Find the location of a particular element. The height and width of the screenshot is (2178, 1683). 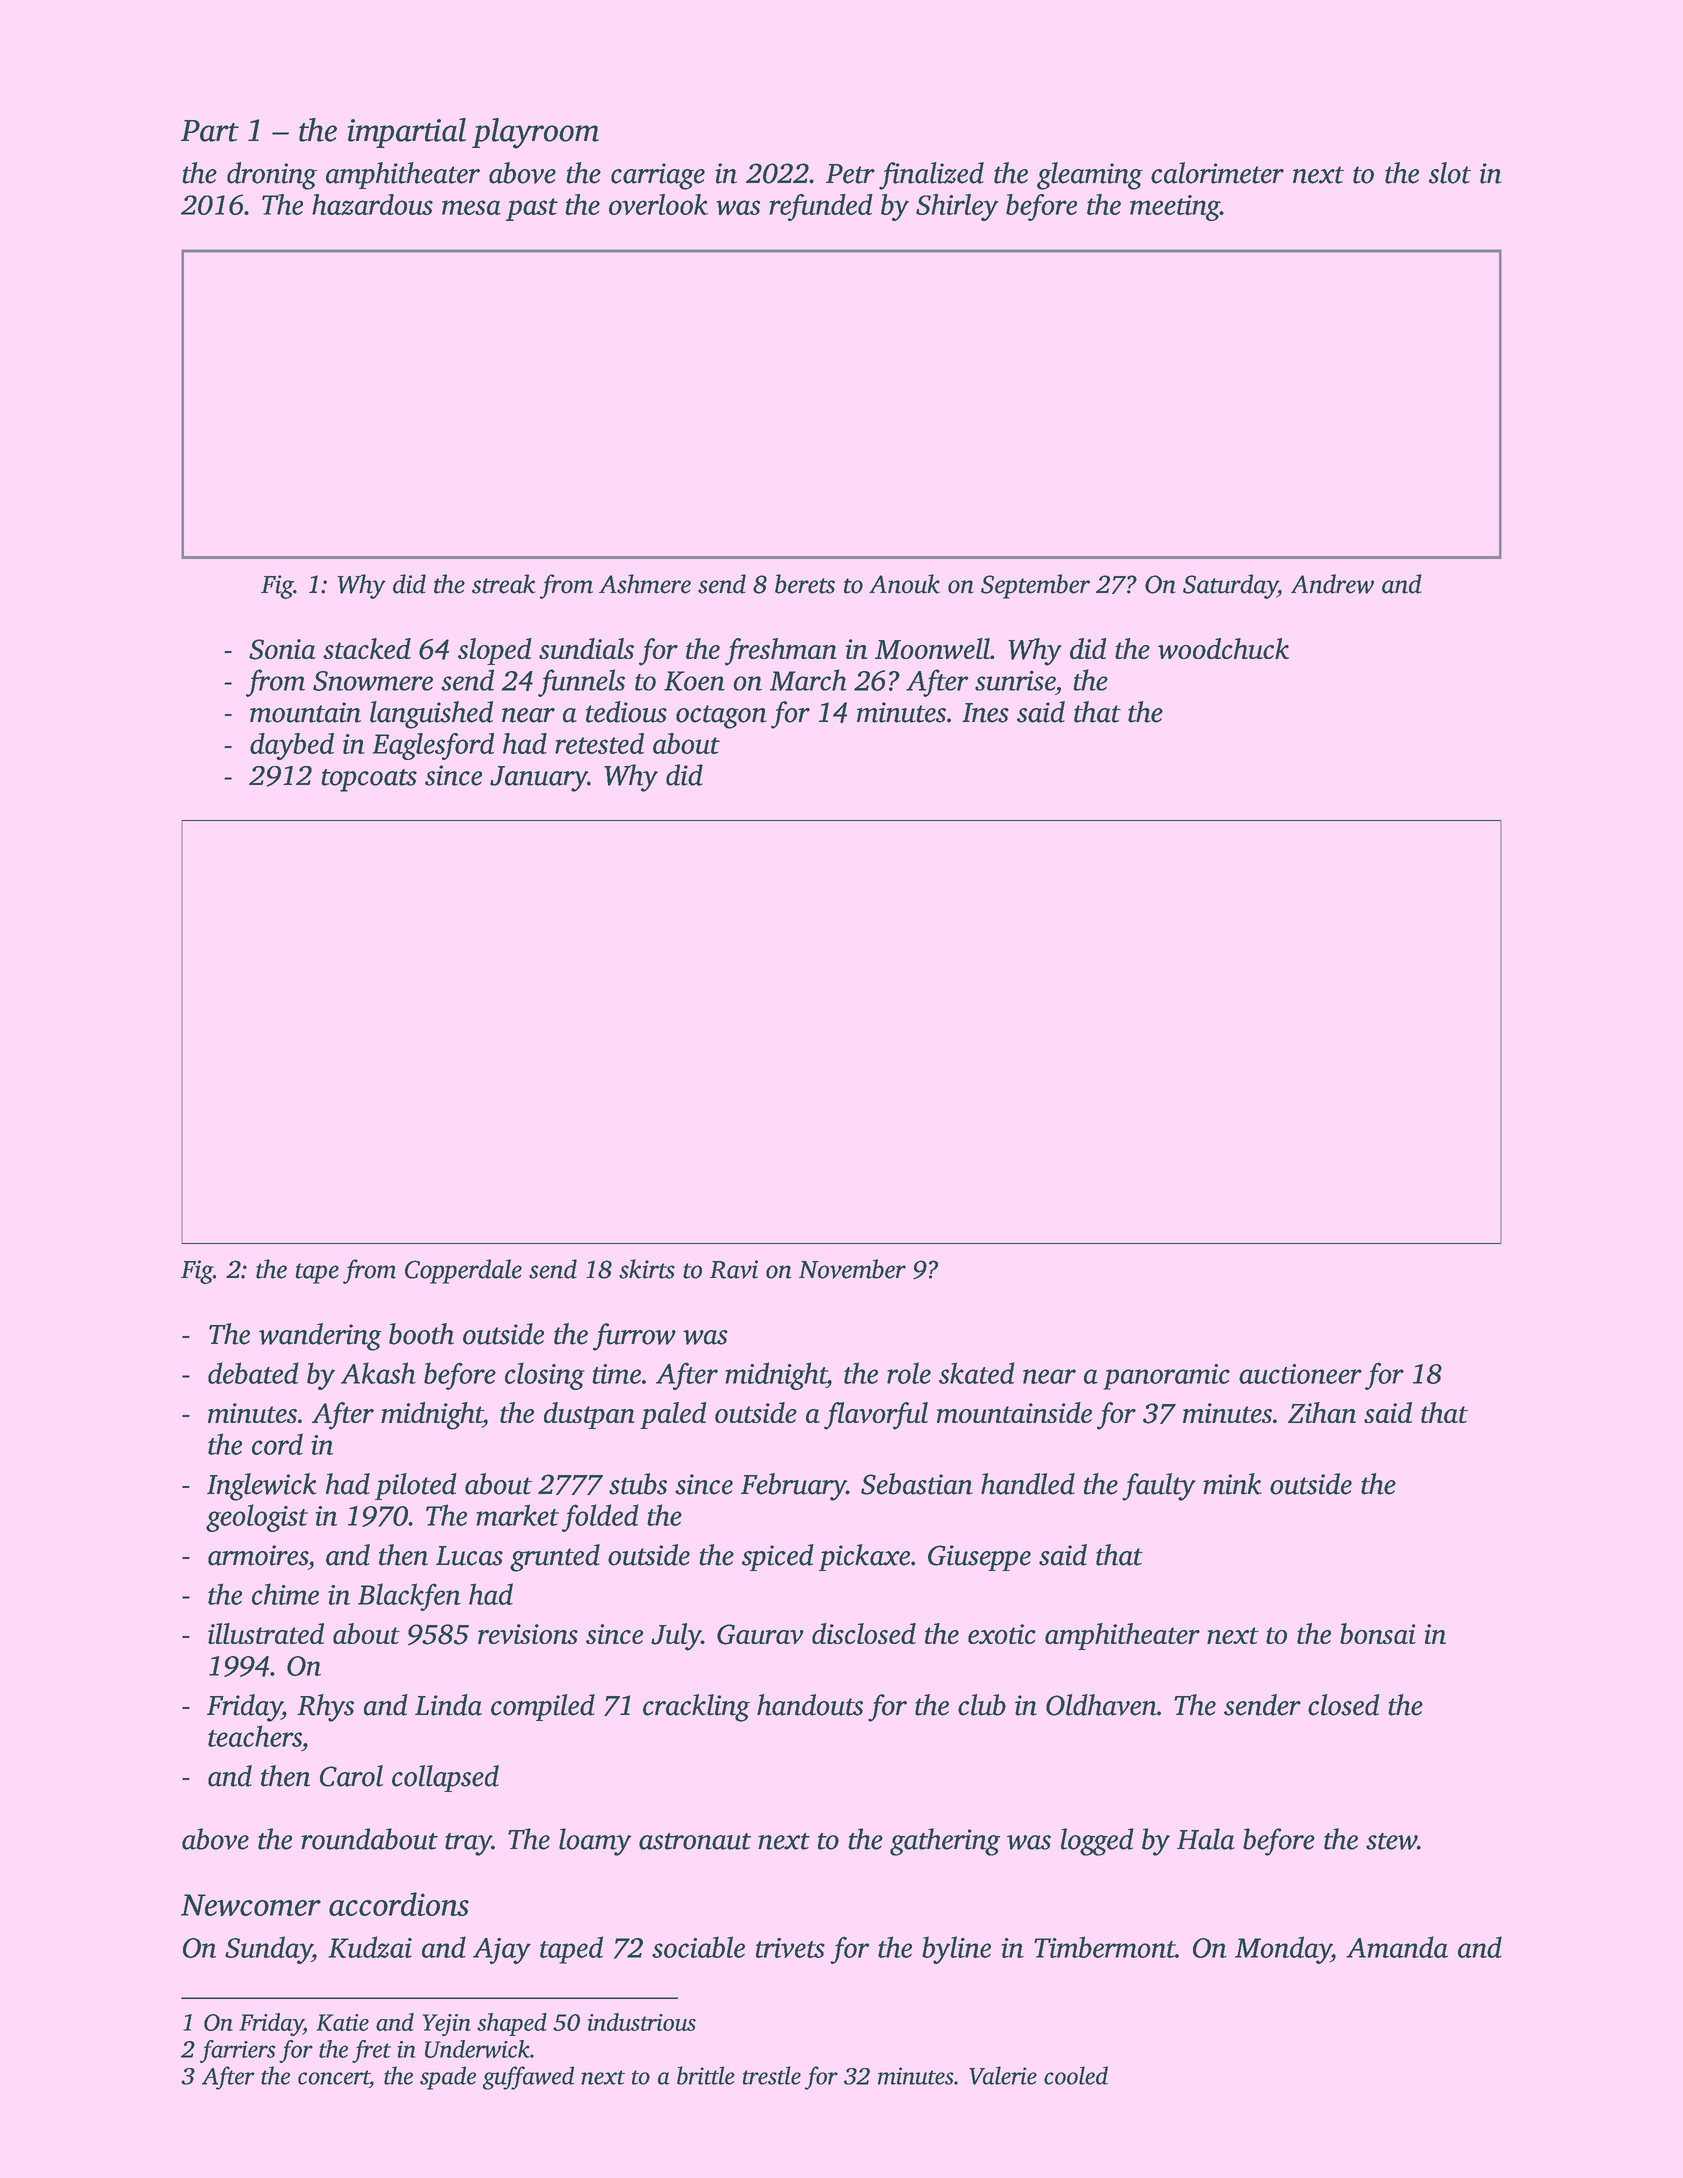

mesa is located at coordinates (471, 207).
